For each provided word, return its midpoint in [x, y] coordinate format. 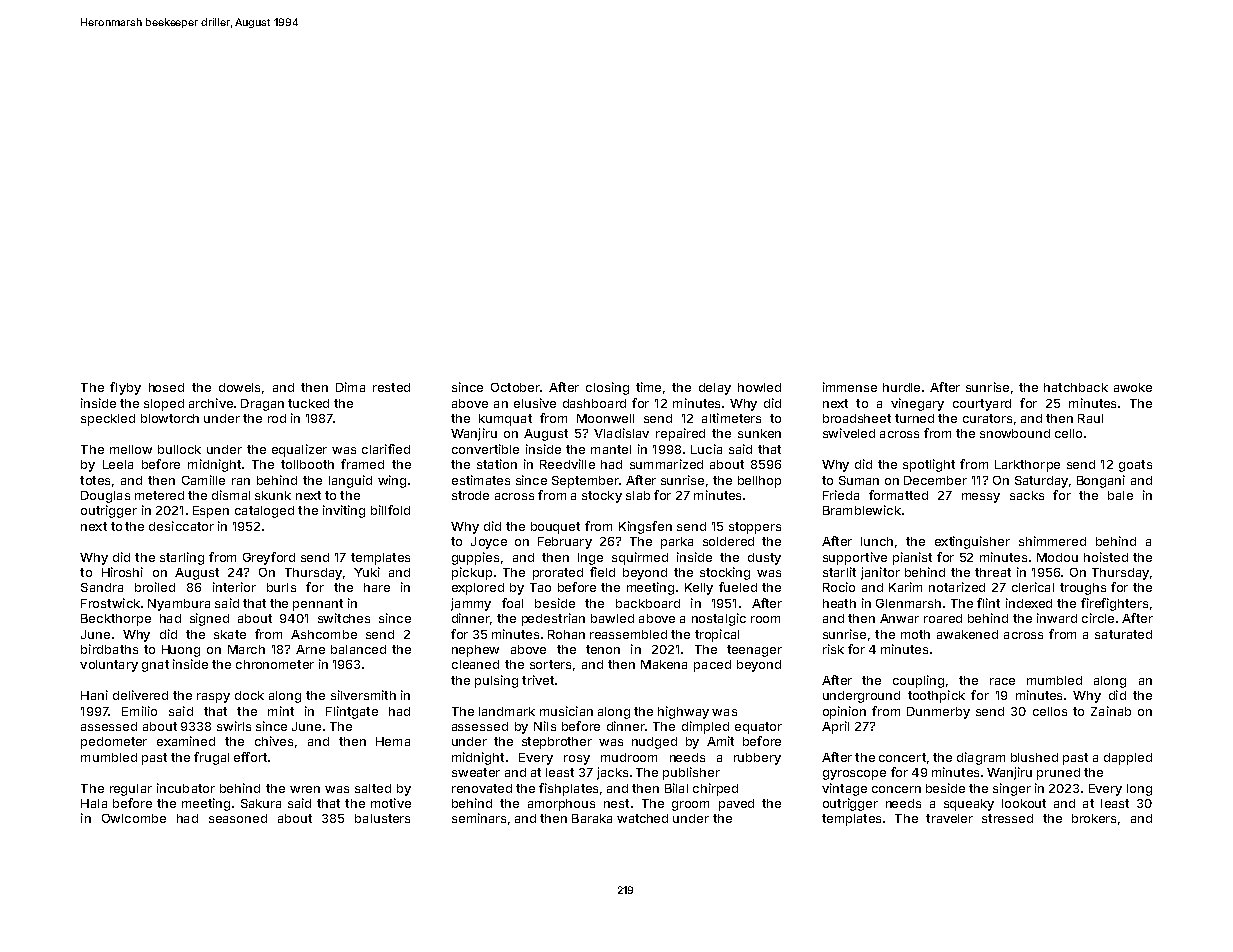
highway [683, 712]
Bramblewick [862, 510]
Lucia [706, 449]
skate [230, 634]
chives [274, 741]
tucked [308, 403]
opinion [844, 712]
